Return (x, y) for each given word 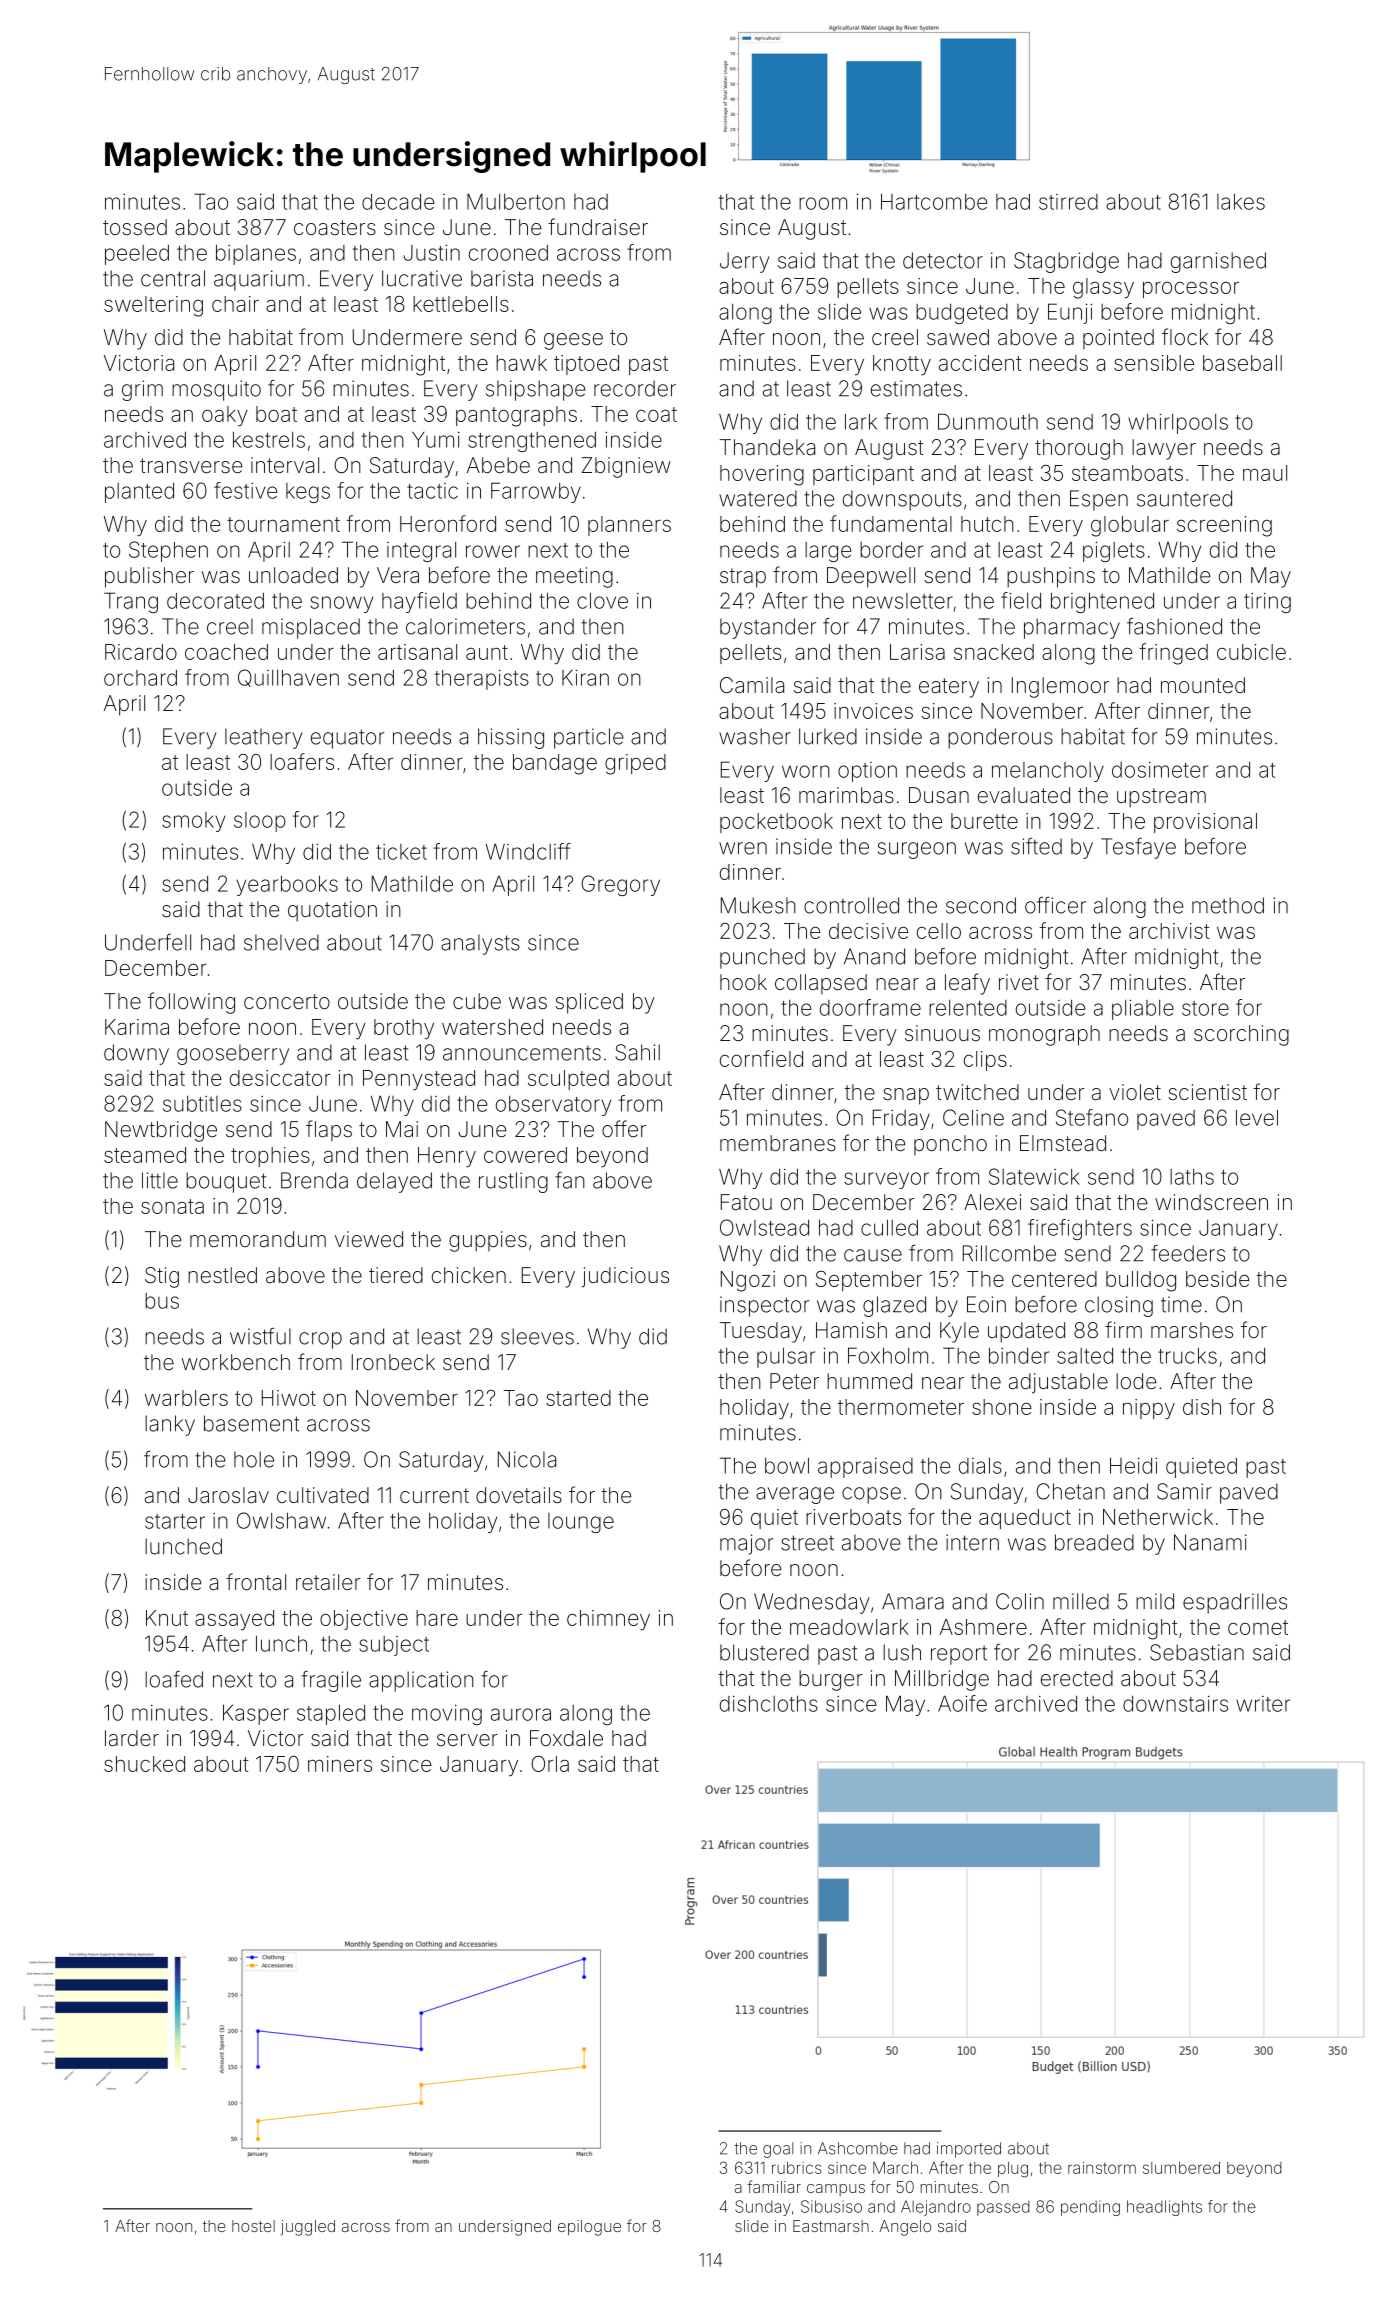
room (823, 203)
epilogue (589, 2228)
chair (235, 304)
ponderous (1000, 738)
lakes (1241, 201)
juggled (308, 2228)
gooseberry (233, 1054)
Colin (1020, 1601)
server (467, 1740)
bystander (768, 628)
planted (139, 493)
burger (831, 1680)
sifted (1036, 846)
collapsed (821, 984)
